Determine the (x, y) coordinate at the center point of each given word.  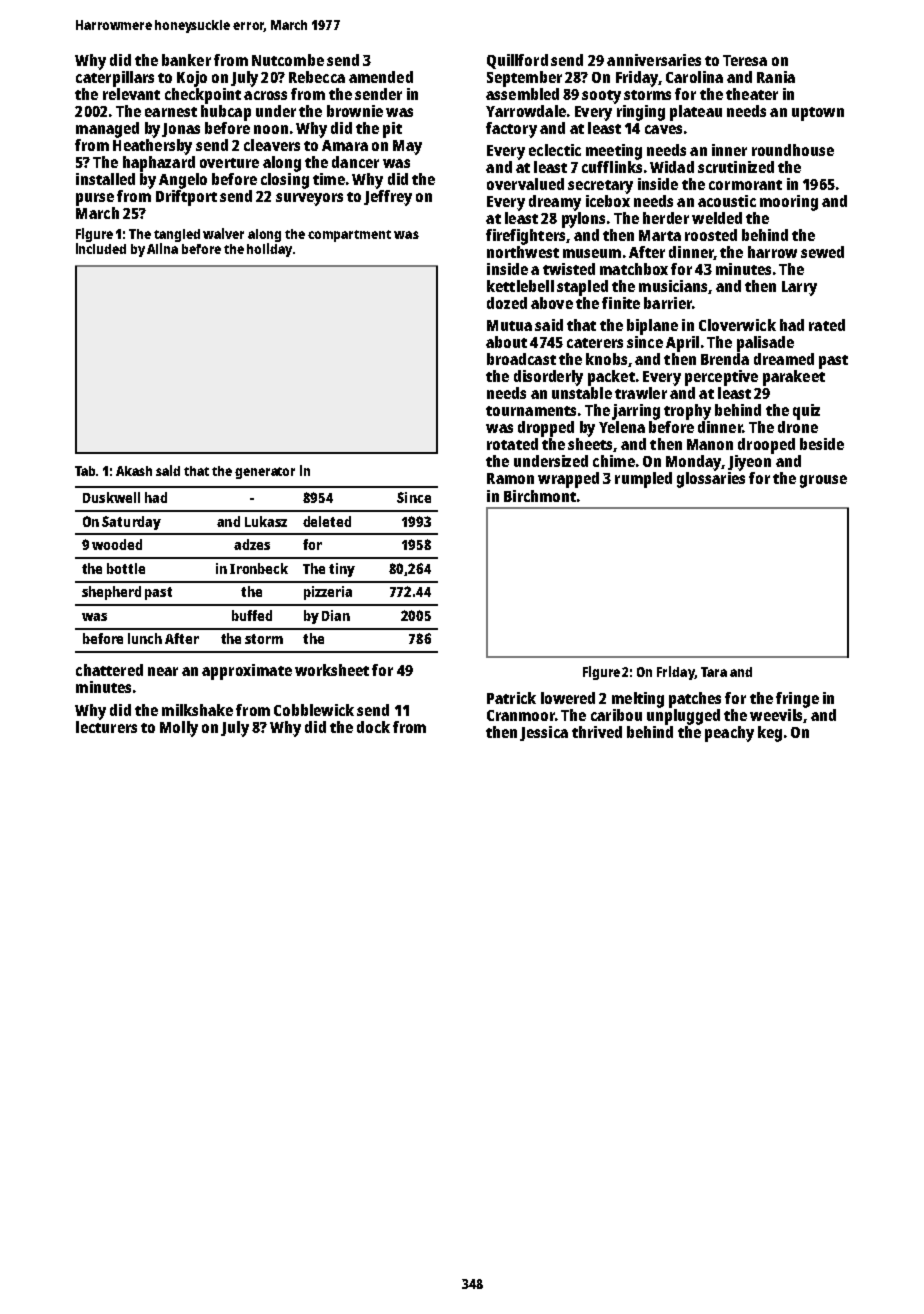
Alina (162, 248)
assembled (522, 94)
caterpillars (115, 79)
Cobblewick (314, 710)
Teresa (745, 60)
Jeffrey (388, 198)
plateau (696, 113)
